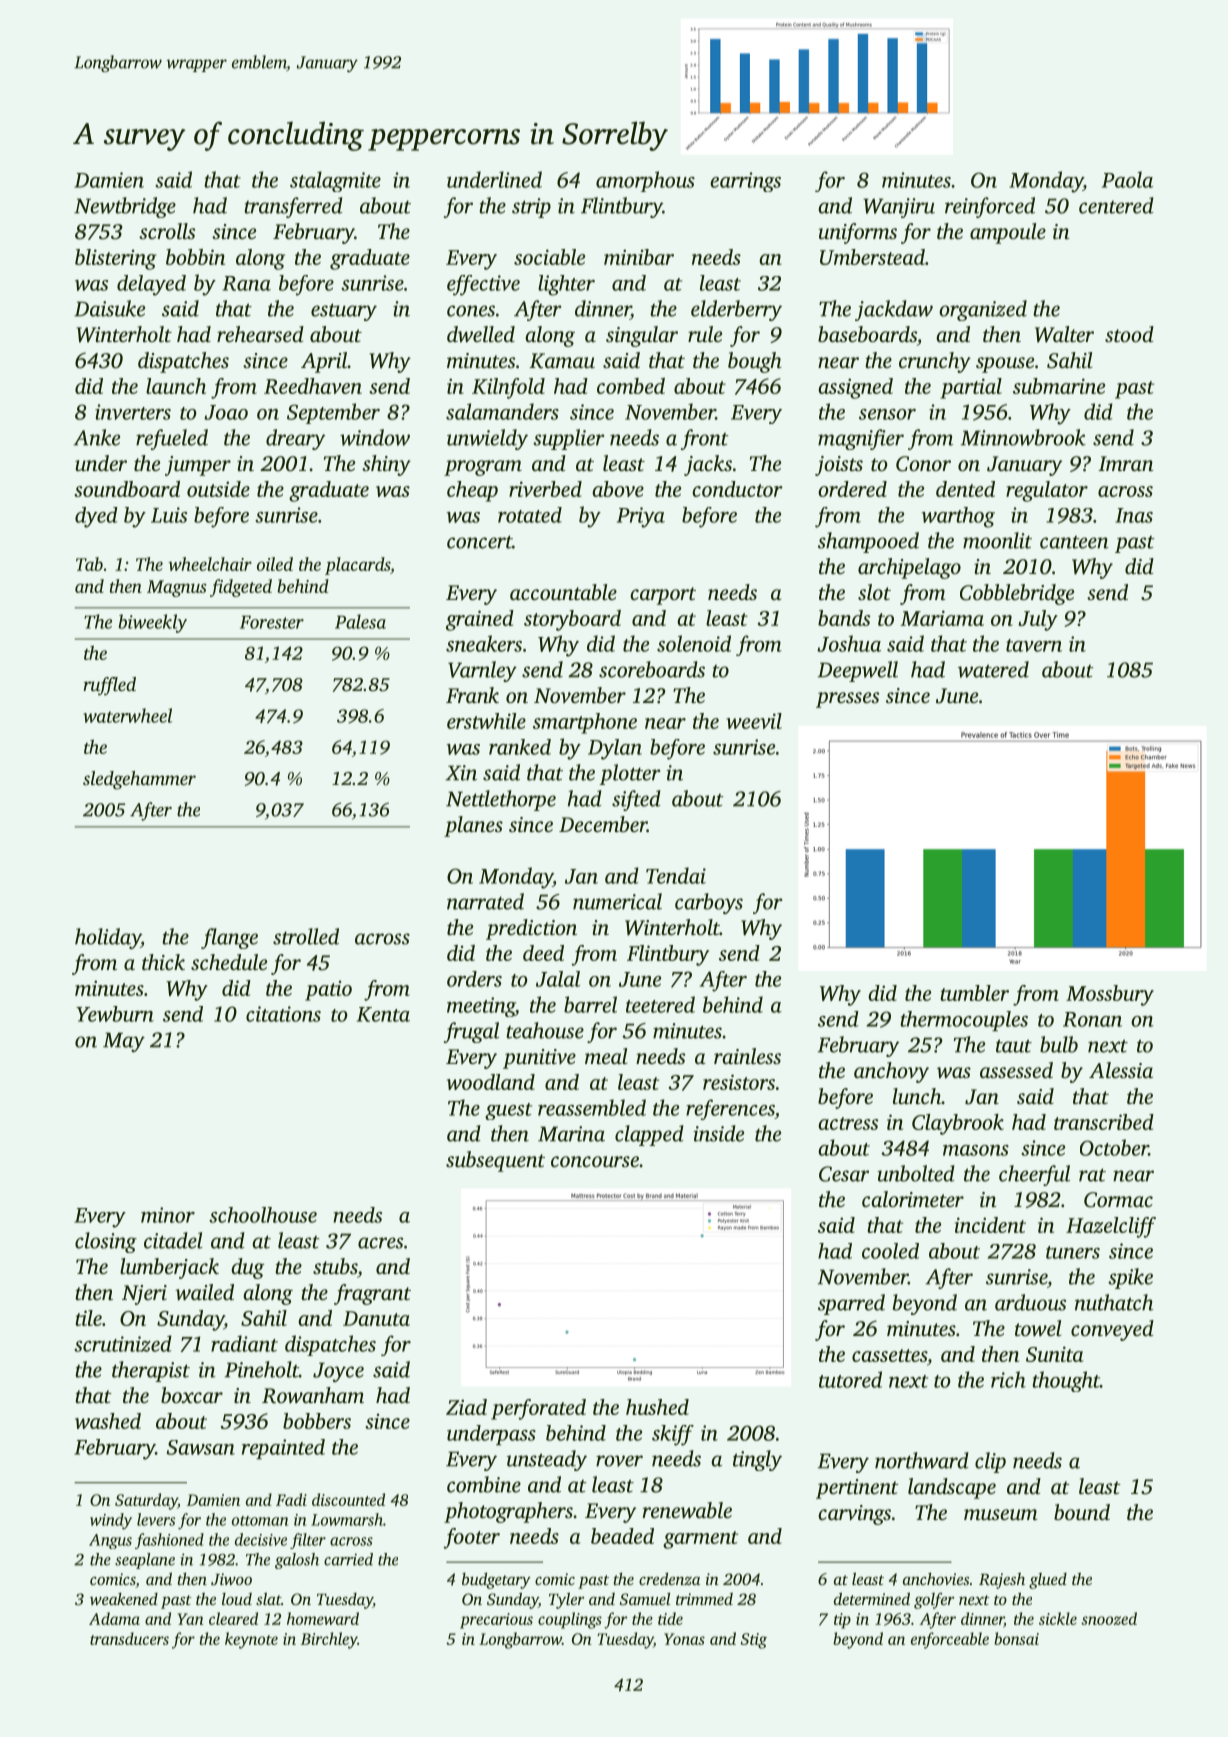  I want to click on transferred, so click(293, 207).
